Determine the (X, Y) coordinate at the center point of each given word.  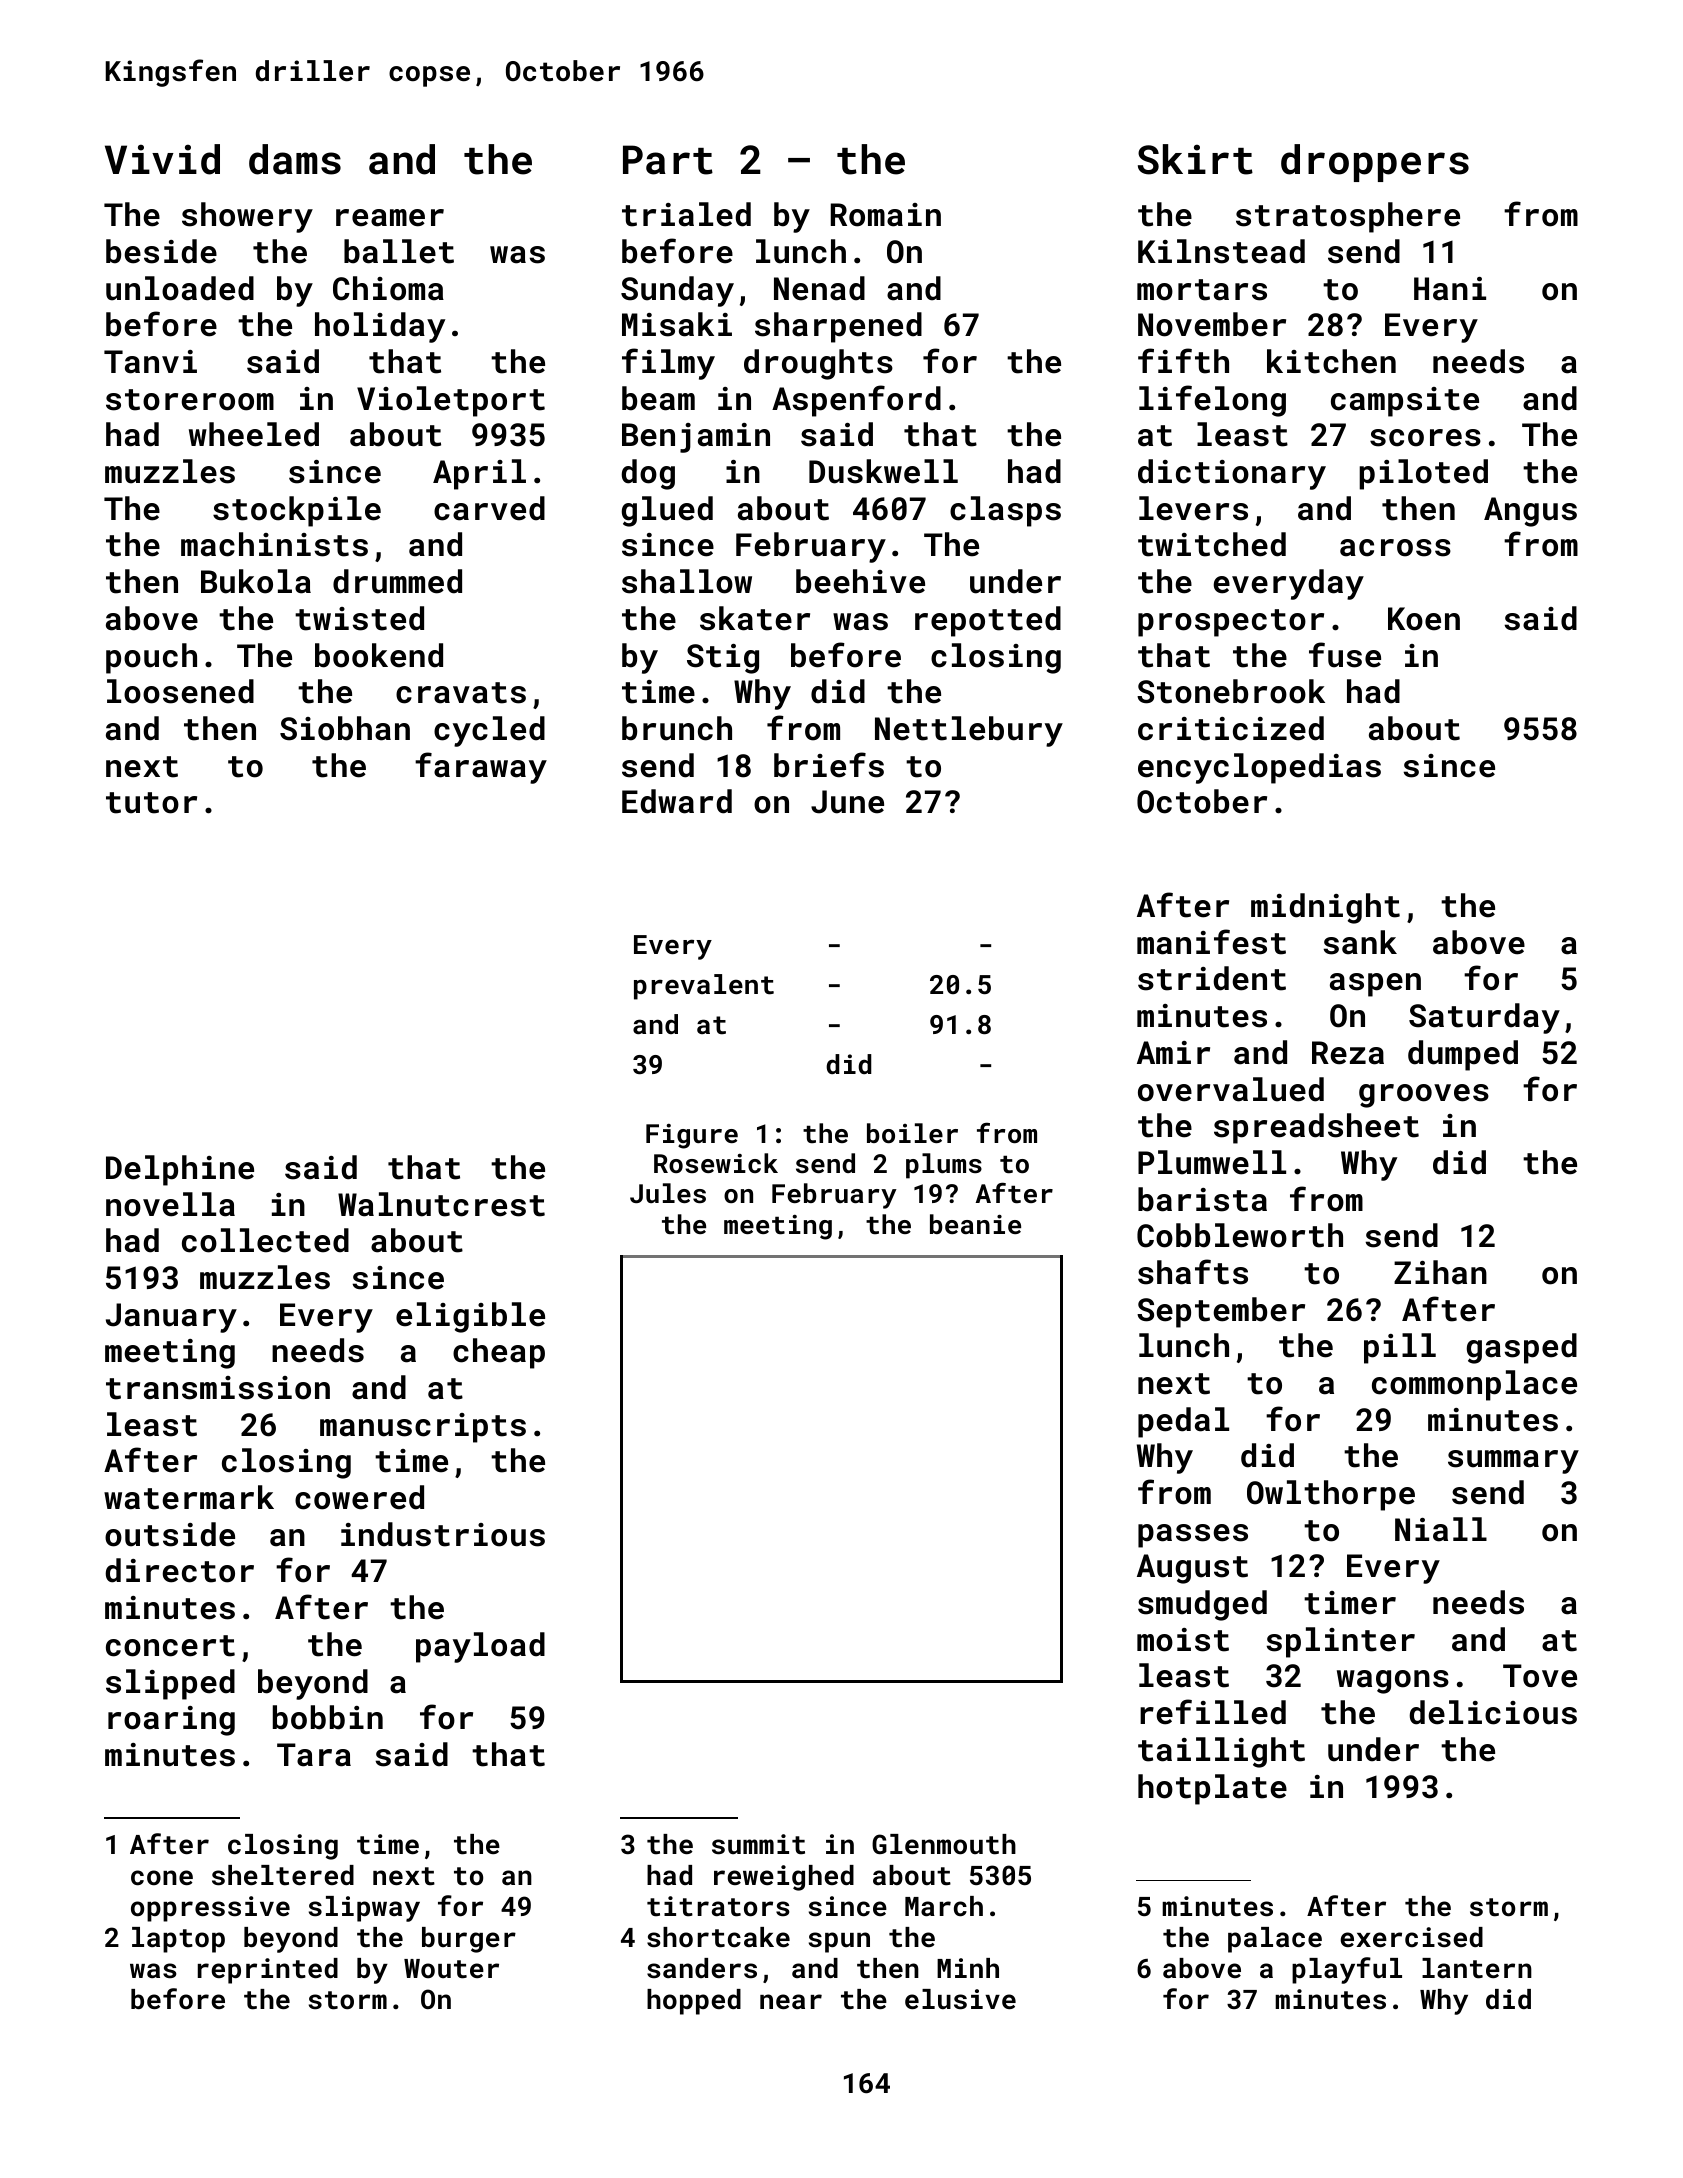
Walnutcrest (441, 1204)
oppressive (210, 1909)
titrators (718, 1906)
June (847, 802)
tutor (151, 803)
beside (161, 251)
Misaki (677, 324)
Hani (1450, 289)
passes (1193, 1536)
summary (1513, 1462)
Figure (692, 1136)
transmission (218, 1388)
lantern (1477, 1968)
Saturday (1484, 1018)
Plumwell (1212, 1162)
